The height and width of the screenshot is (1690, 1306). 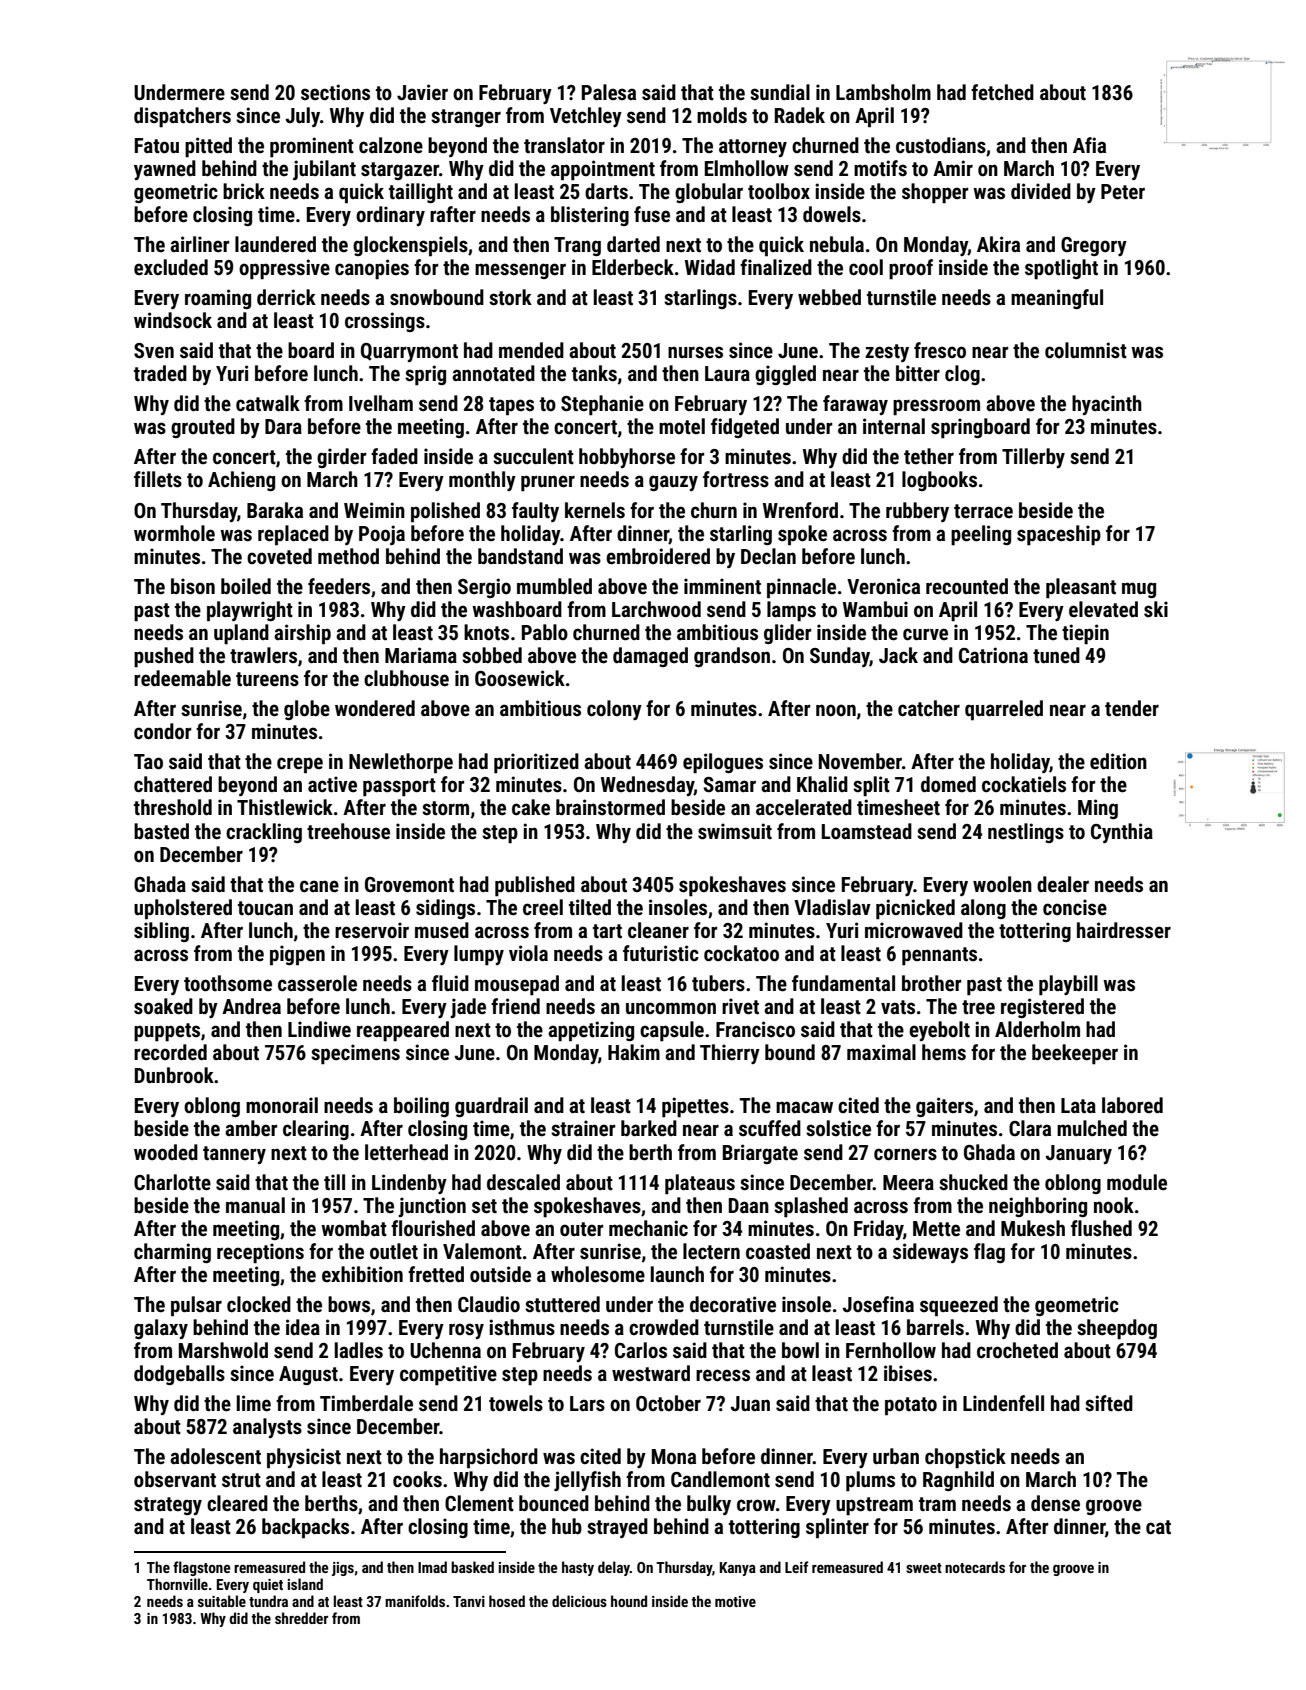 What do you see at coordinates (1132, 708) in the screenshot?
I see `tender` at bounding box center [1132, 708].
